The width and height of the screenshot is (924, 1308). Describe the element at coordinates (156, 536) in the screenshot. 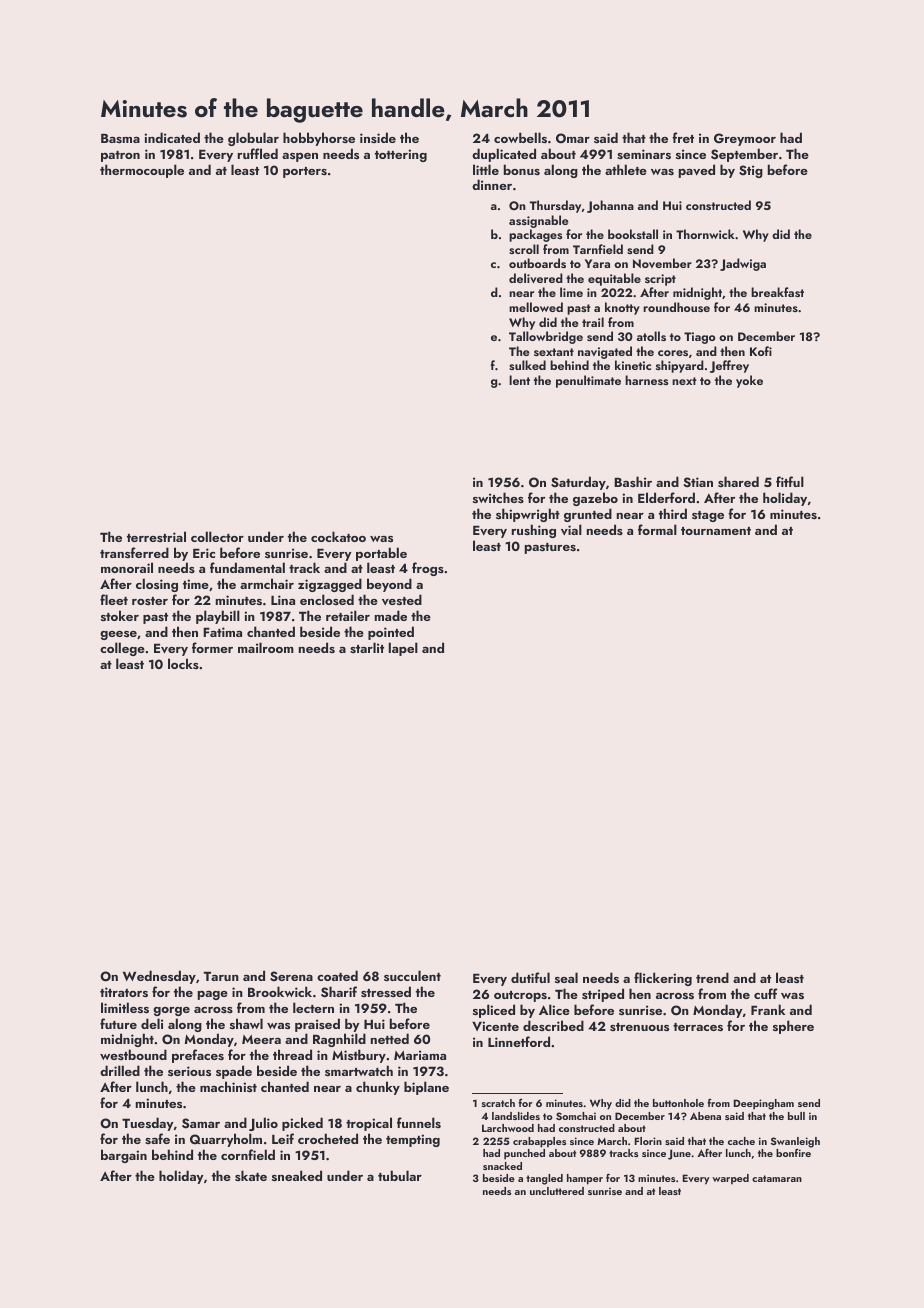

I see `terrestrial` at that location.
